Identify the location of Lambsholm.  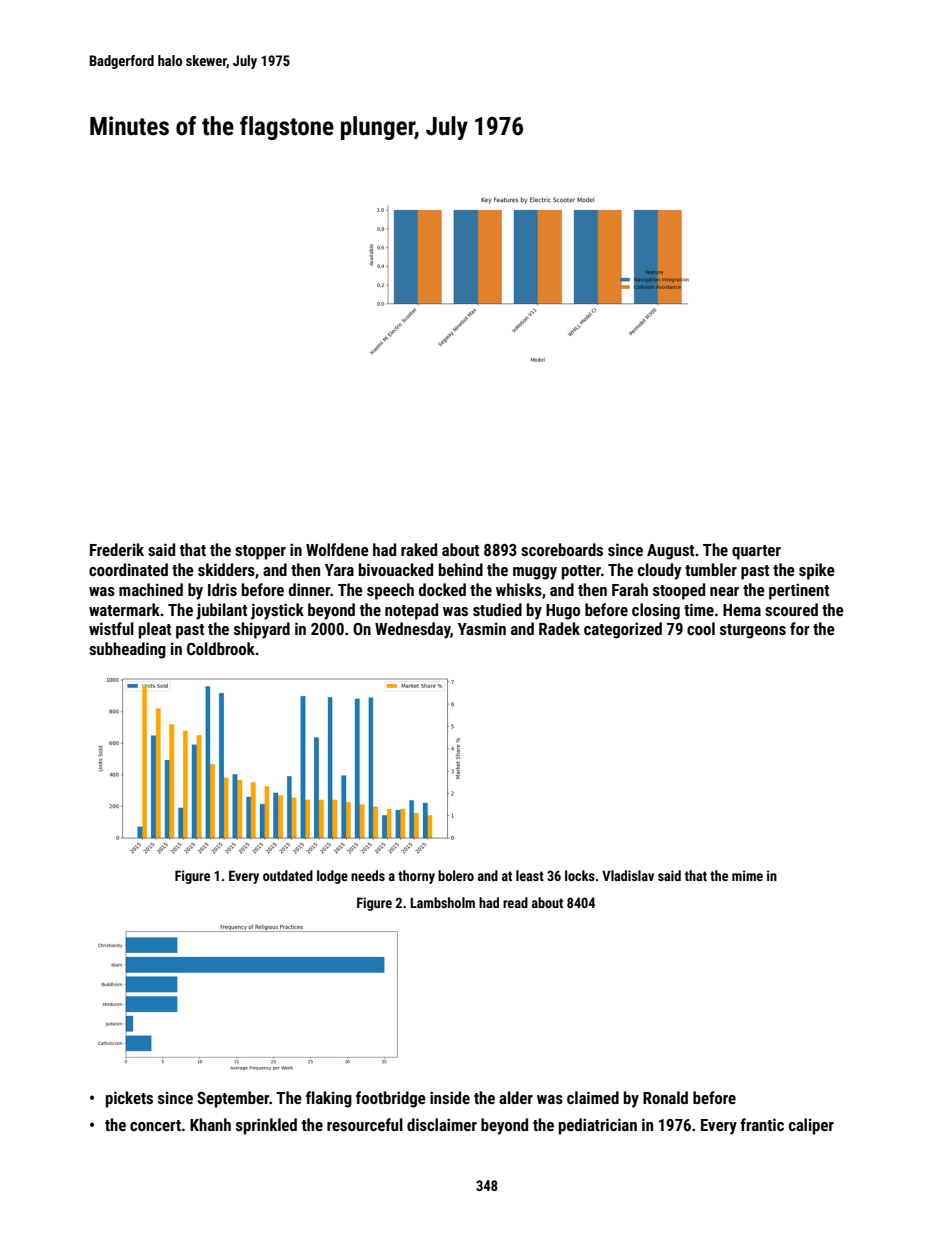
(442, 902).
